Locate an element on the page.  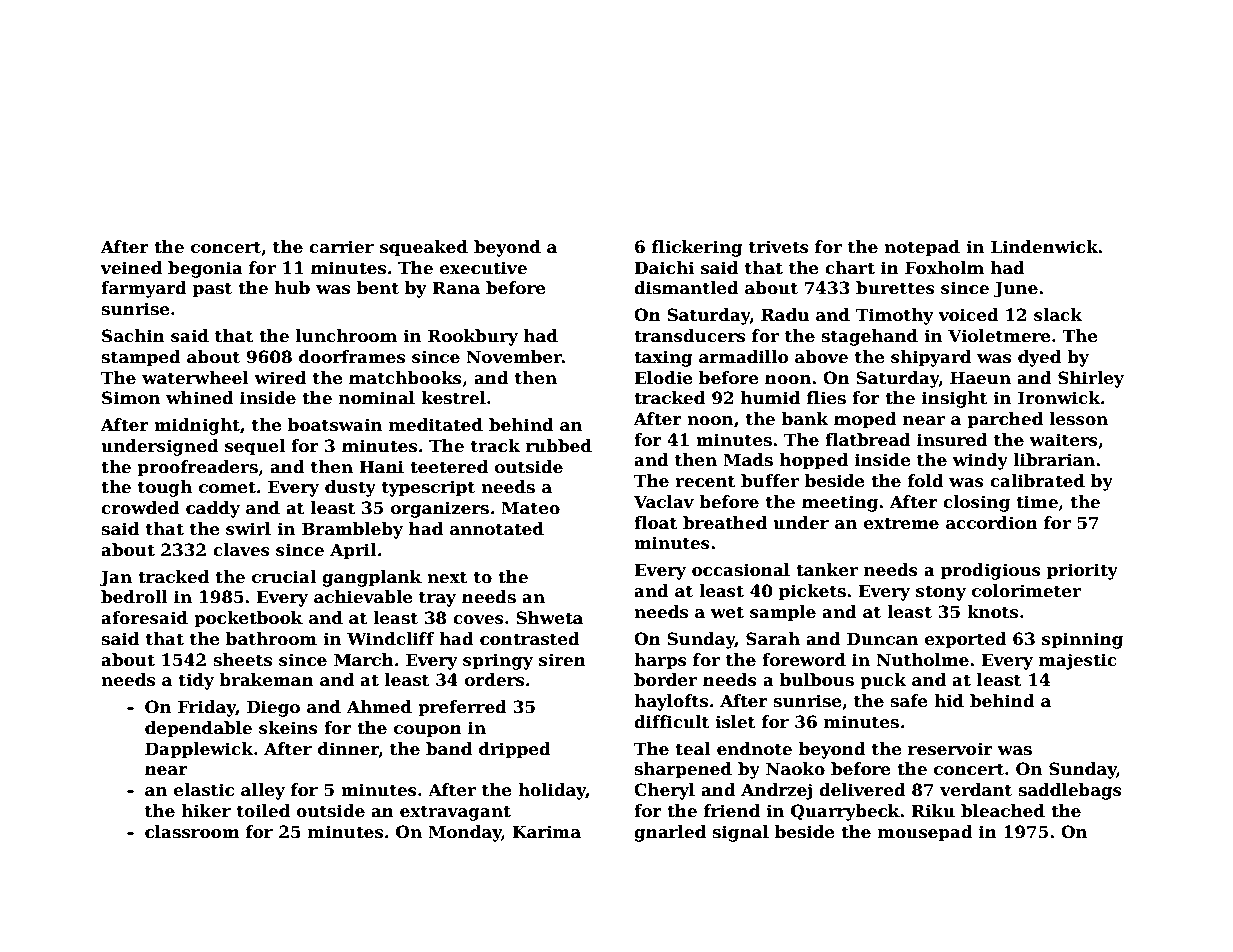
meeting is located at coordinates (840, 503).
